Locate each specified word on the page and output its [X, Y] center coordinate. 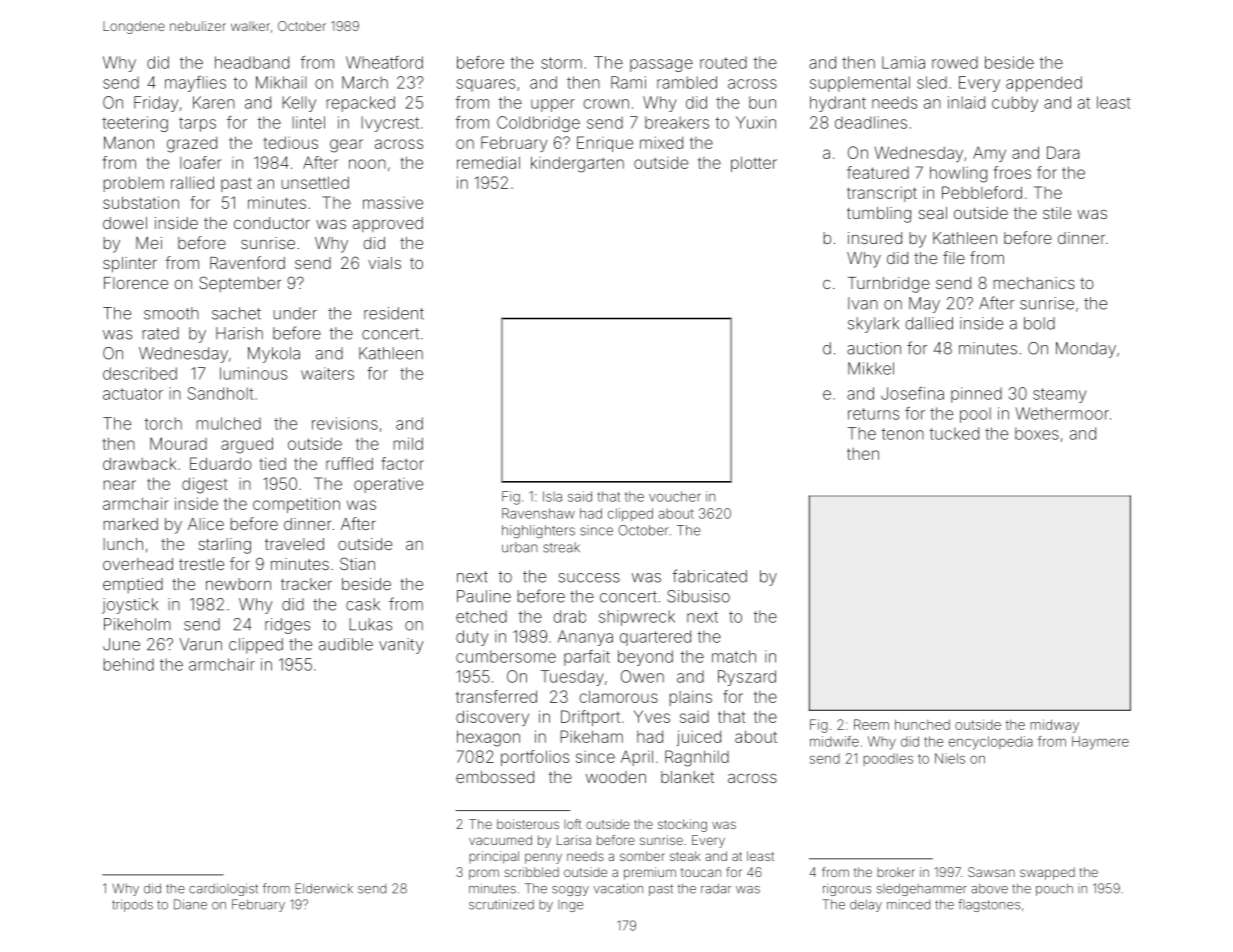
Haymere [1100, 743]
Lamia [903, 62]
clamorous [618, 696]
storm [561, 63]
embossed [495, 777]
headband [252, 62]
